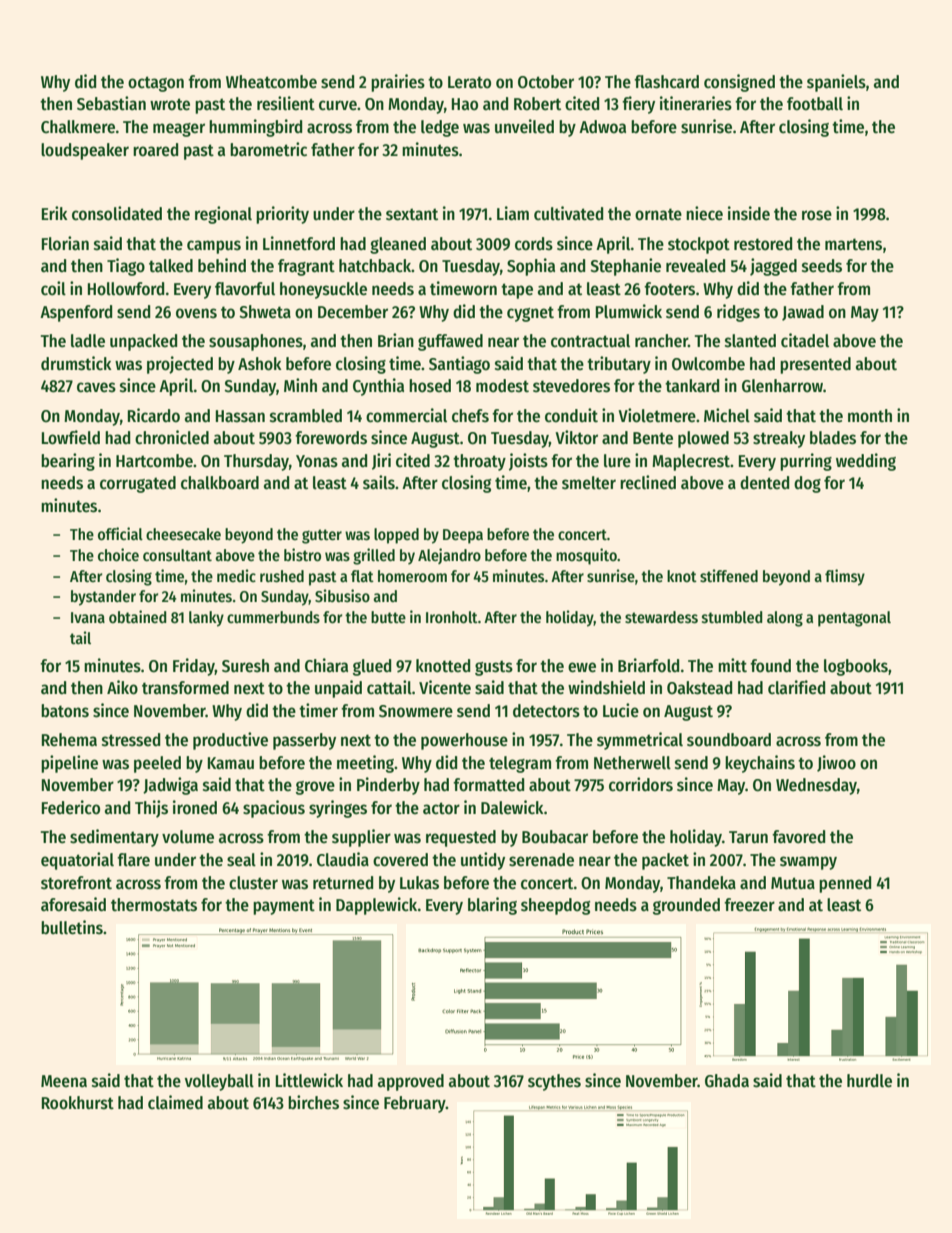 This image has height=1233, width=952. What do you see at coordinates (430, 386) in the image?
I see `hosed` at bounding box center [430, 386].
